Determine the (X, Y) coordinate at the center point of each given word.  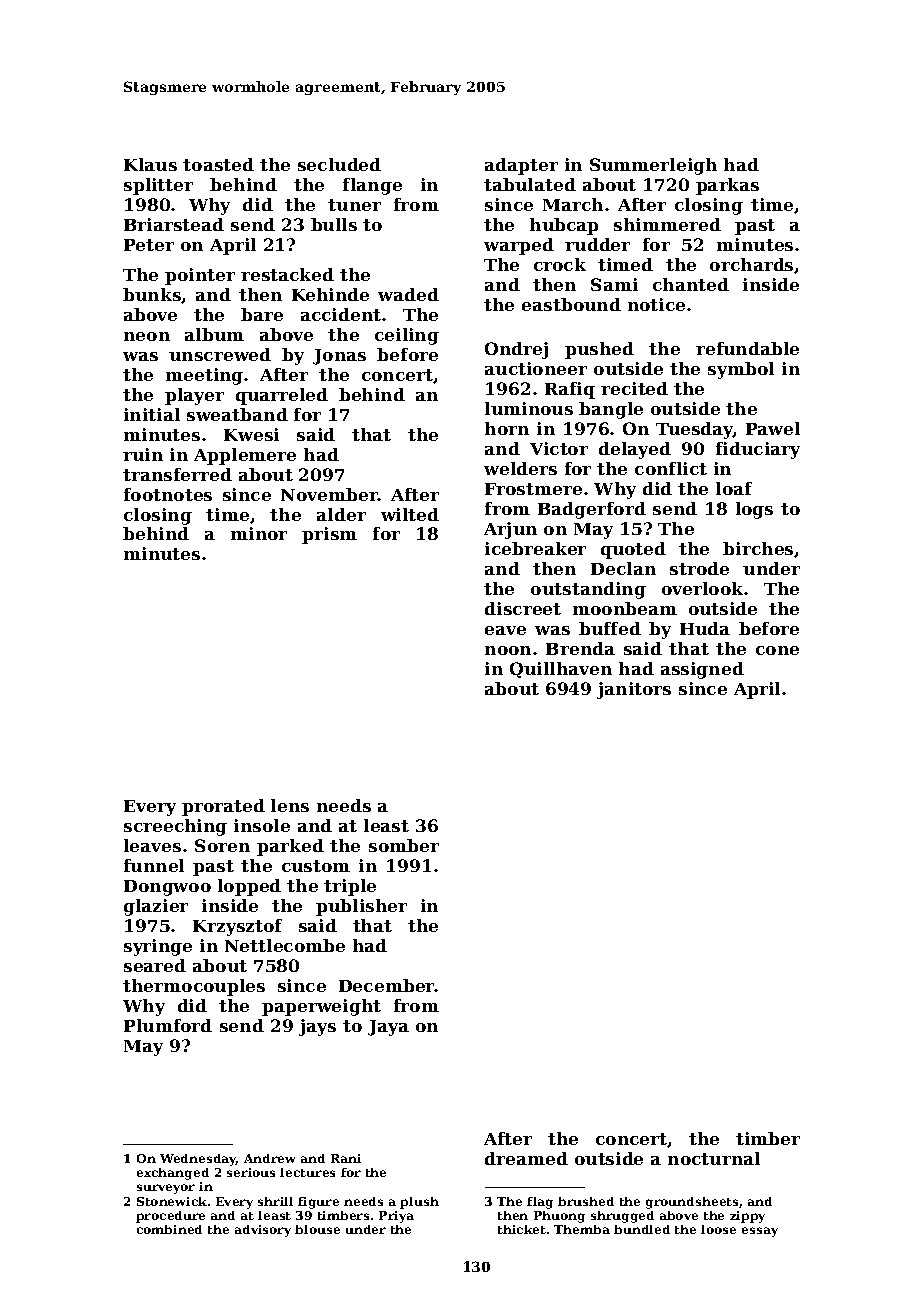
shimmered (667, 224)
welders (520, 468)
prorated (223, 807)
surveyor (166, 1189)
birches (758, 548)
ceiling (407, 336)
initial (152, 414)
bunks (152, 294)
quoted (633, 550)
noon (508, 650)
